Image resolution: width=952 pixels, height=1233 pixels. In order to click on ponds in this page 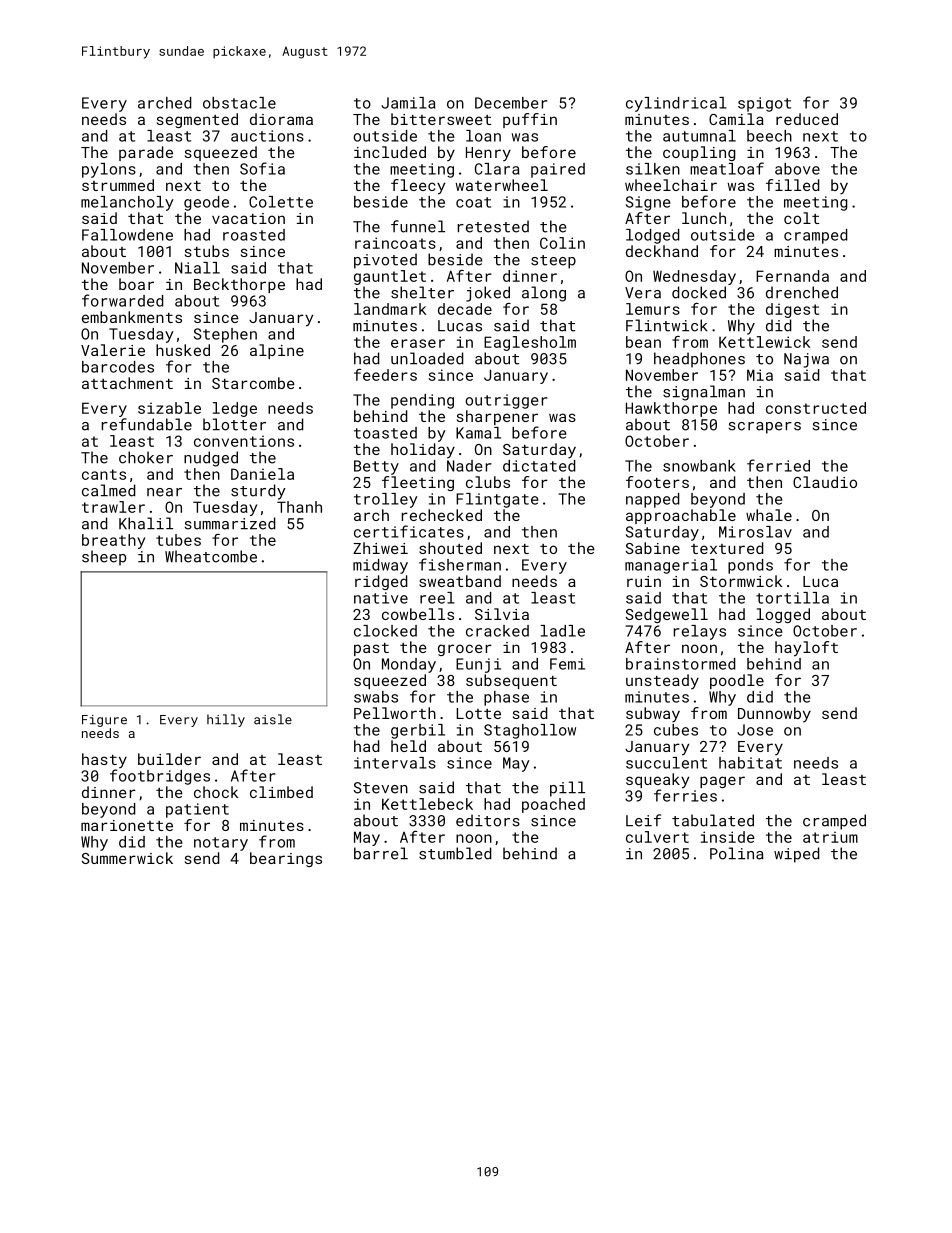, I will do `click(750, 566)`.
